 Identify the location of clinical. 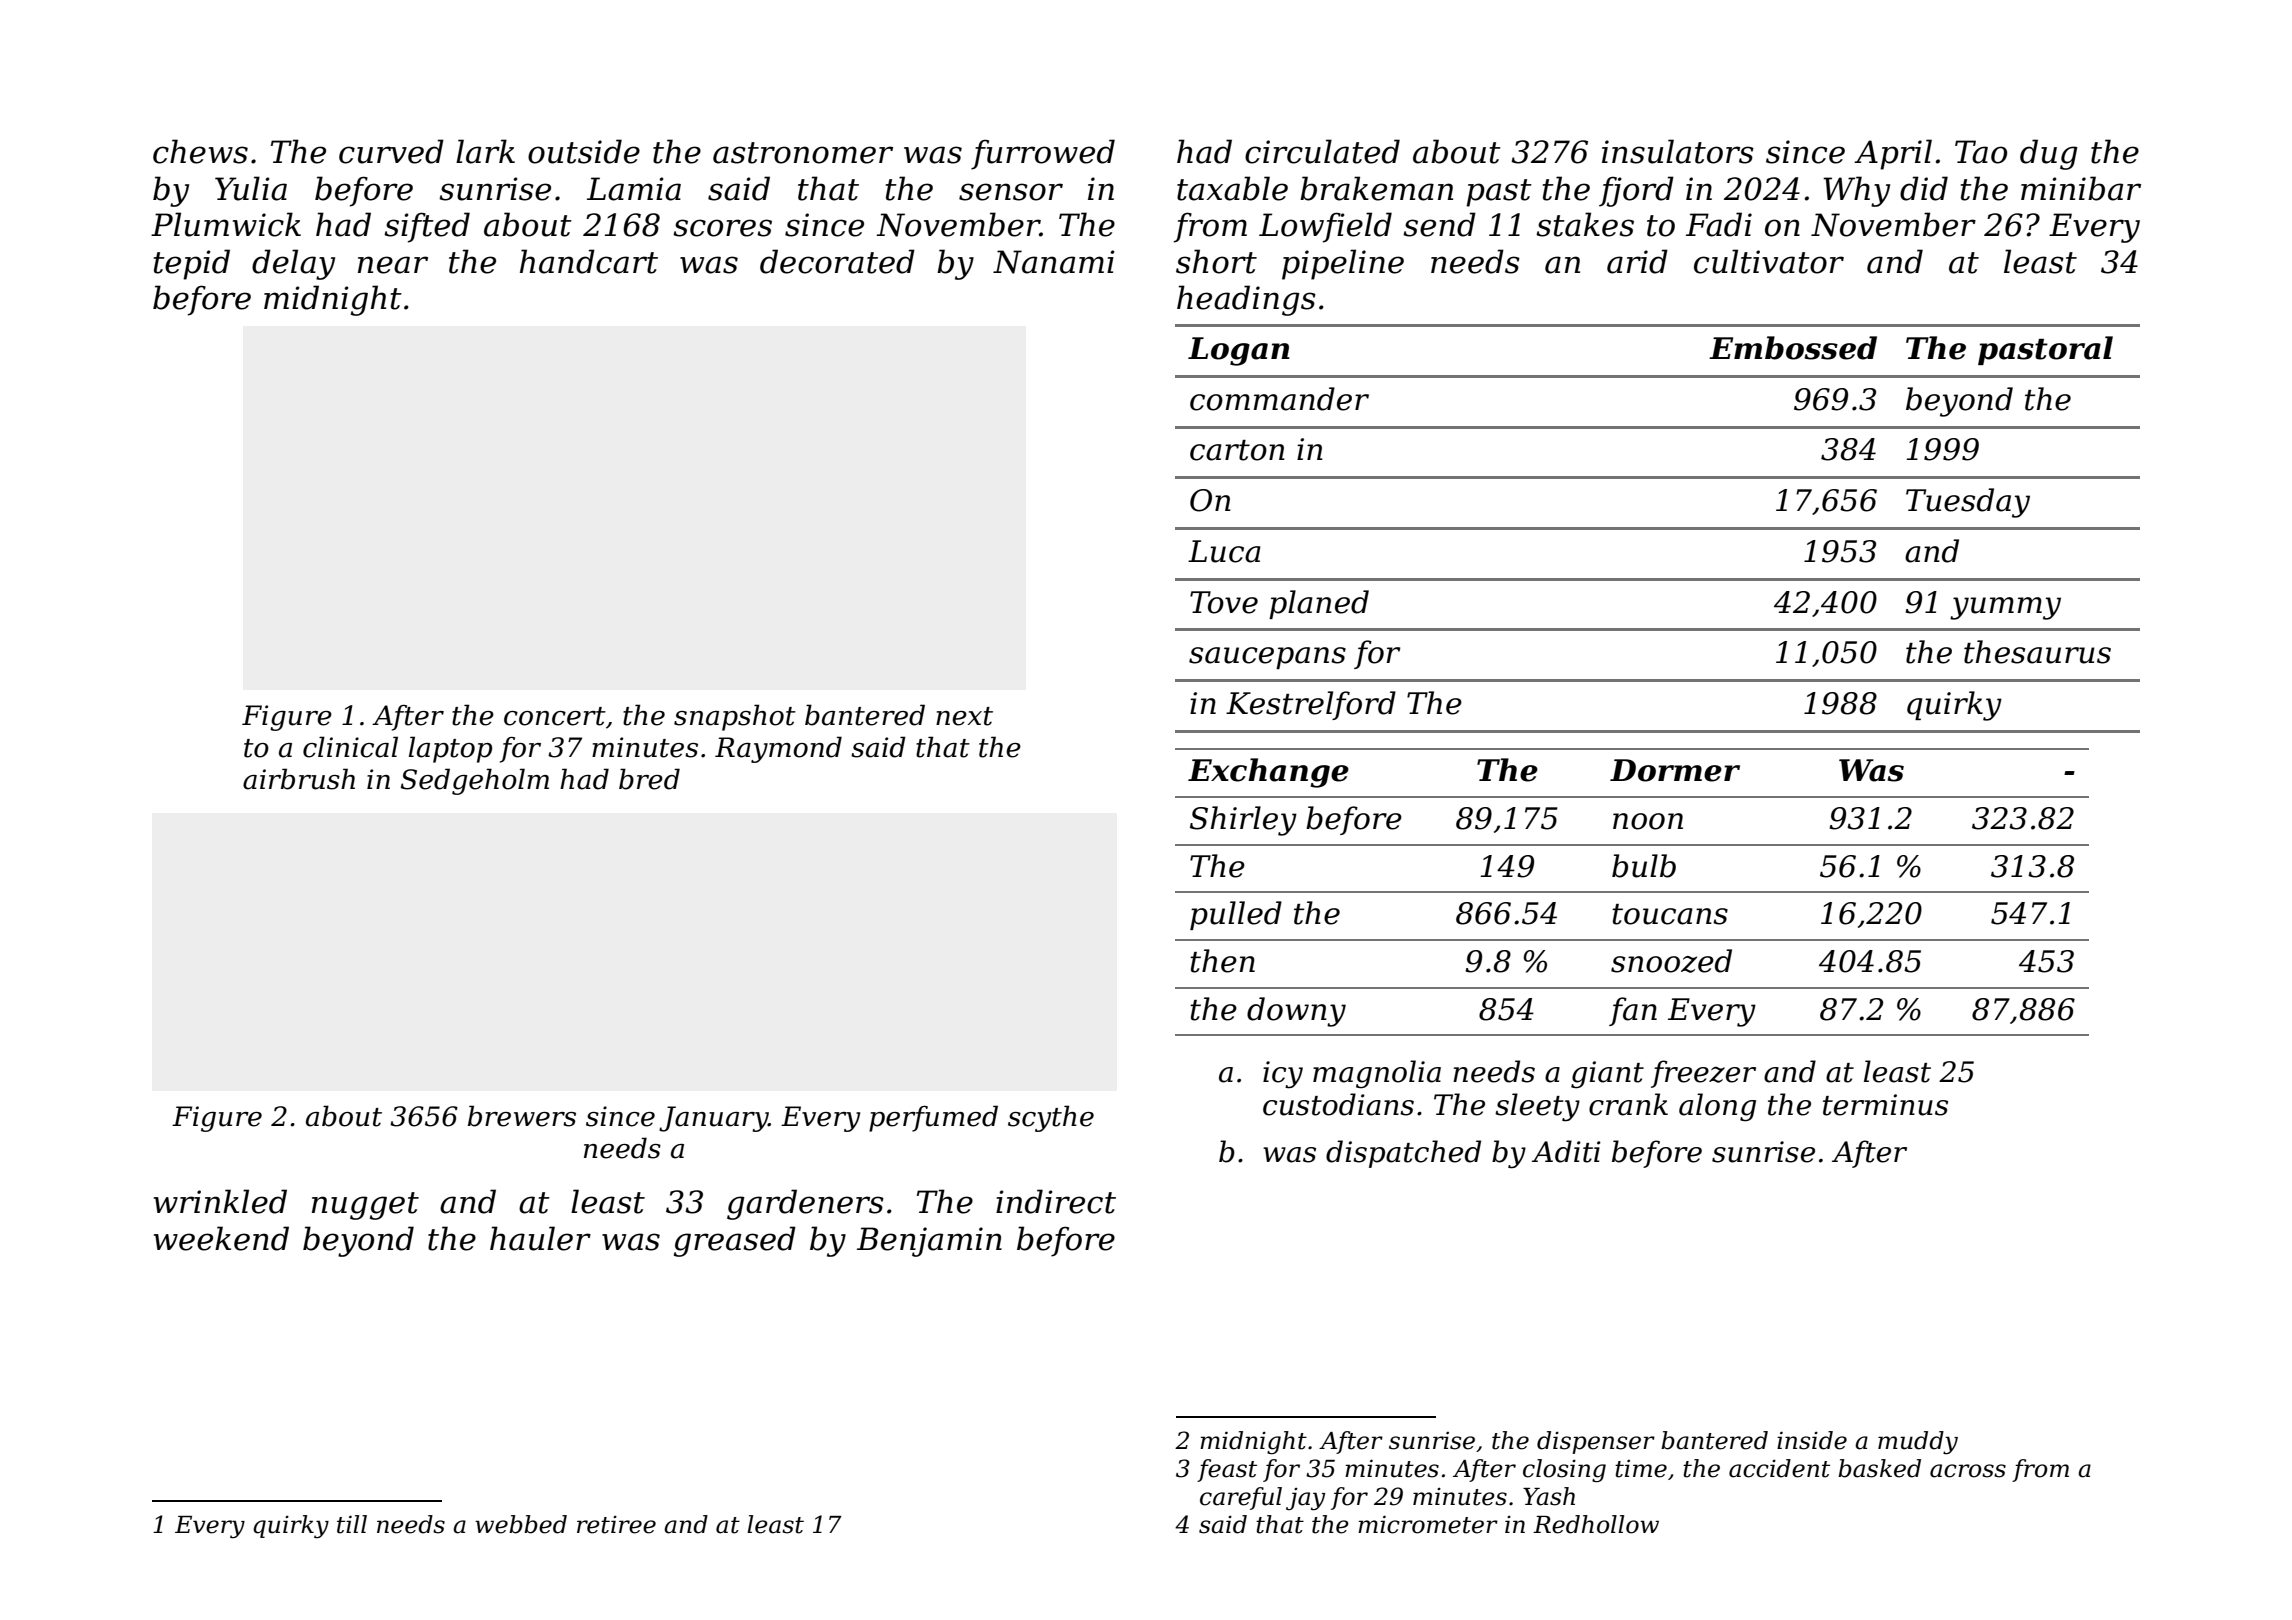
(350, 747).
